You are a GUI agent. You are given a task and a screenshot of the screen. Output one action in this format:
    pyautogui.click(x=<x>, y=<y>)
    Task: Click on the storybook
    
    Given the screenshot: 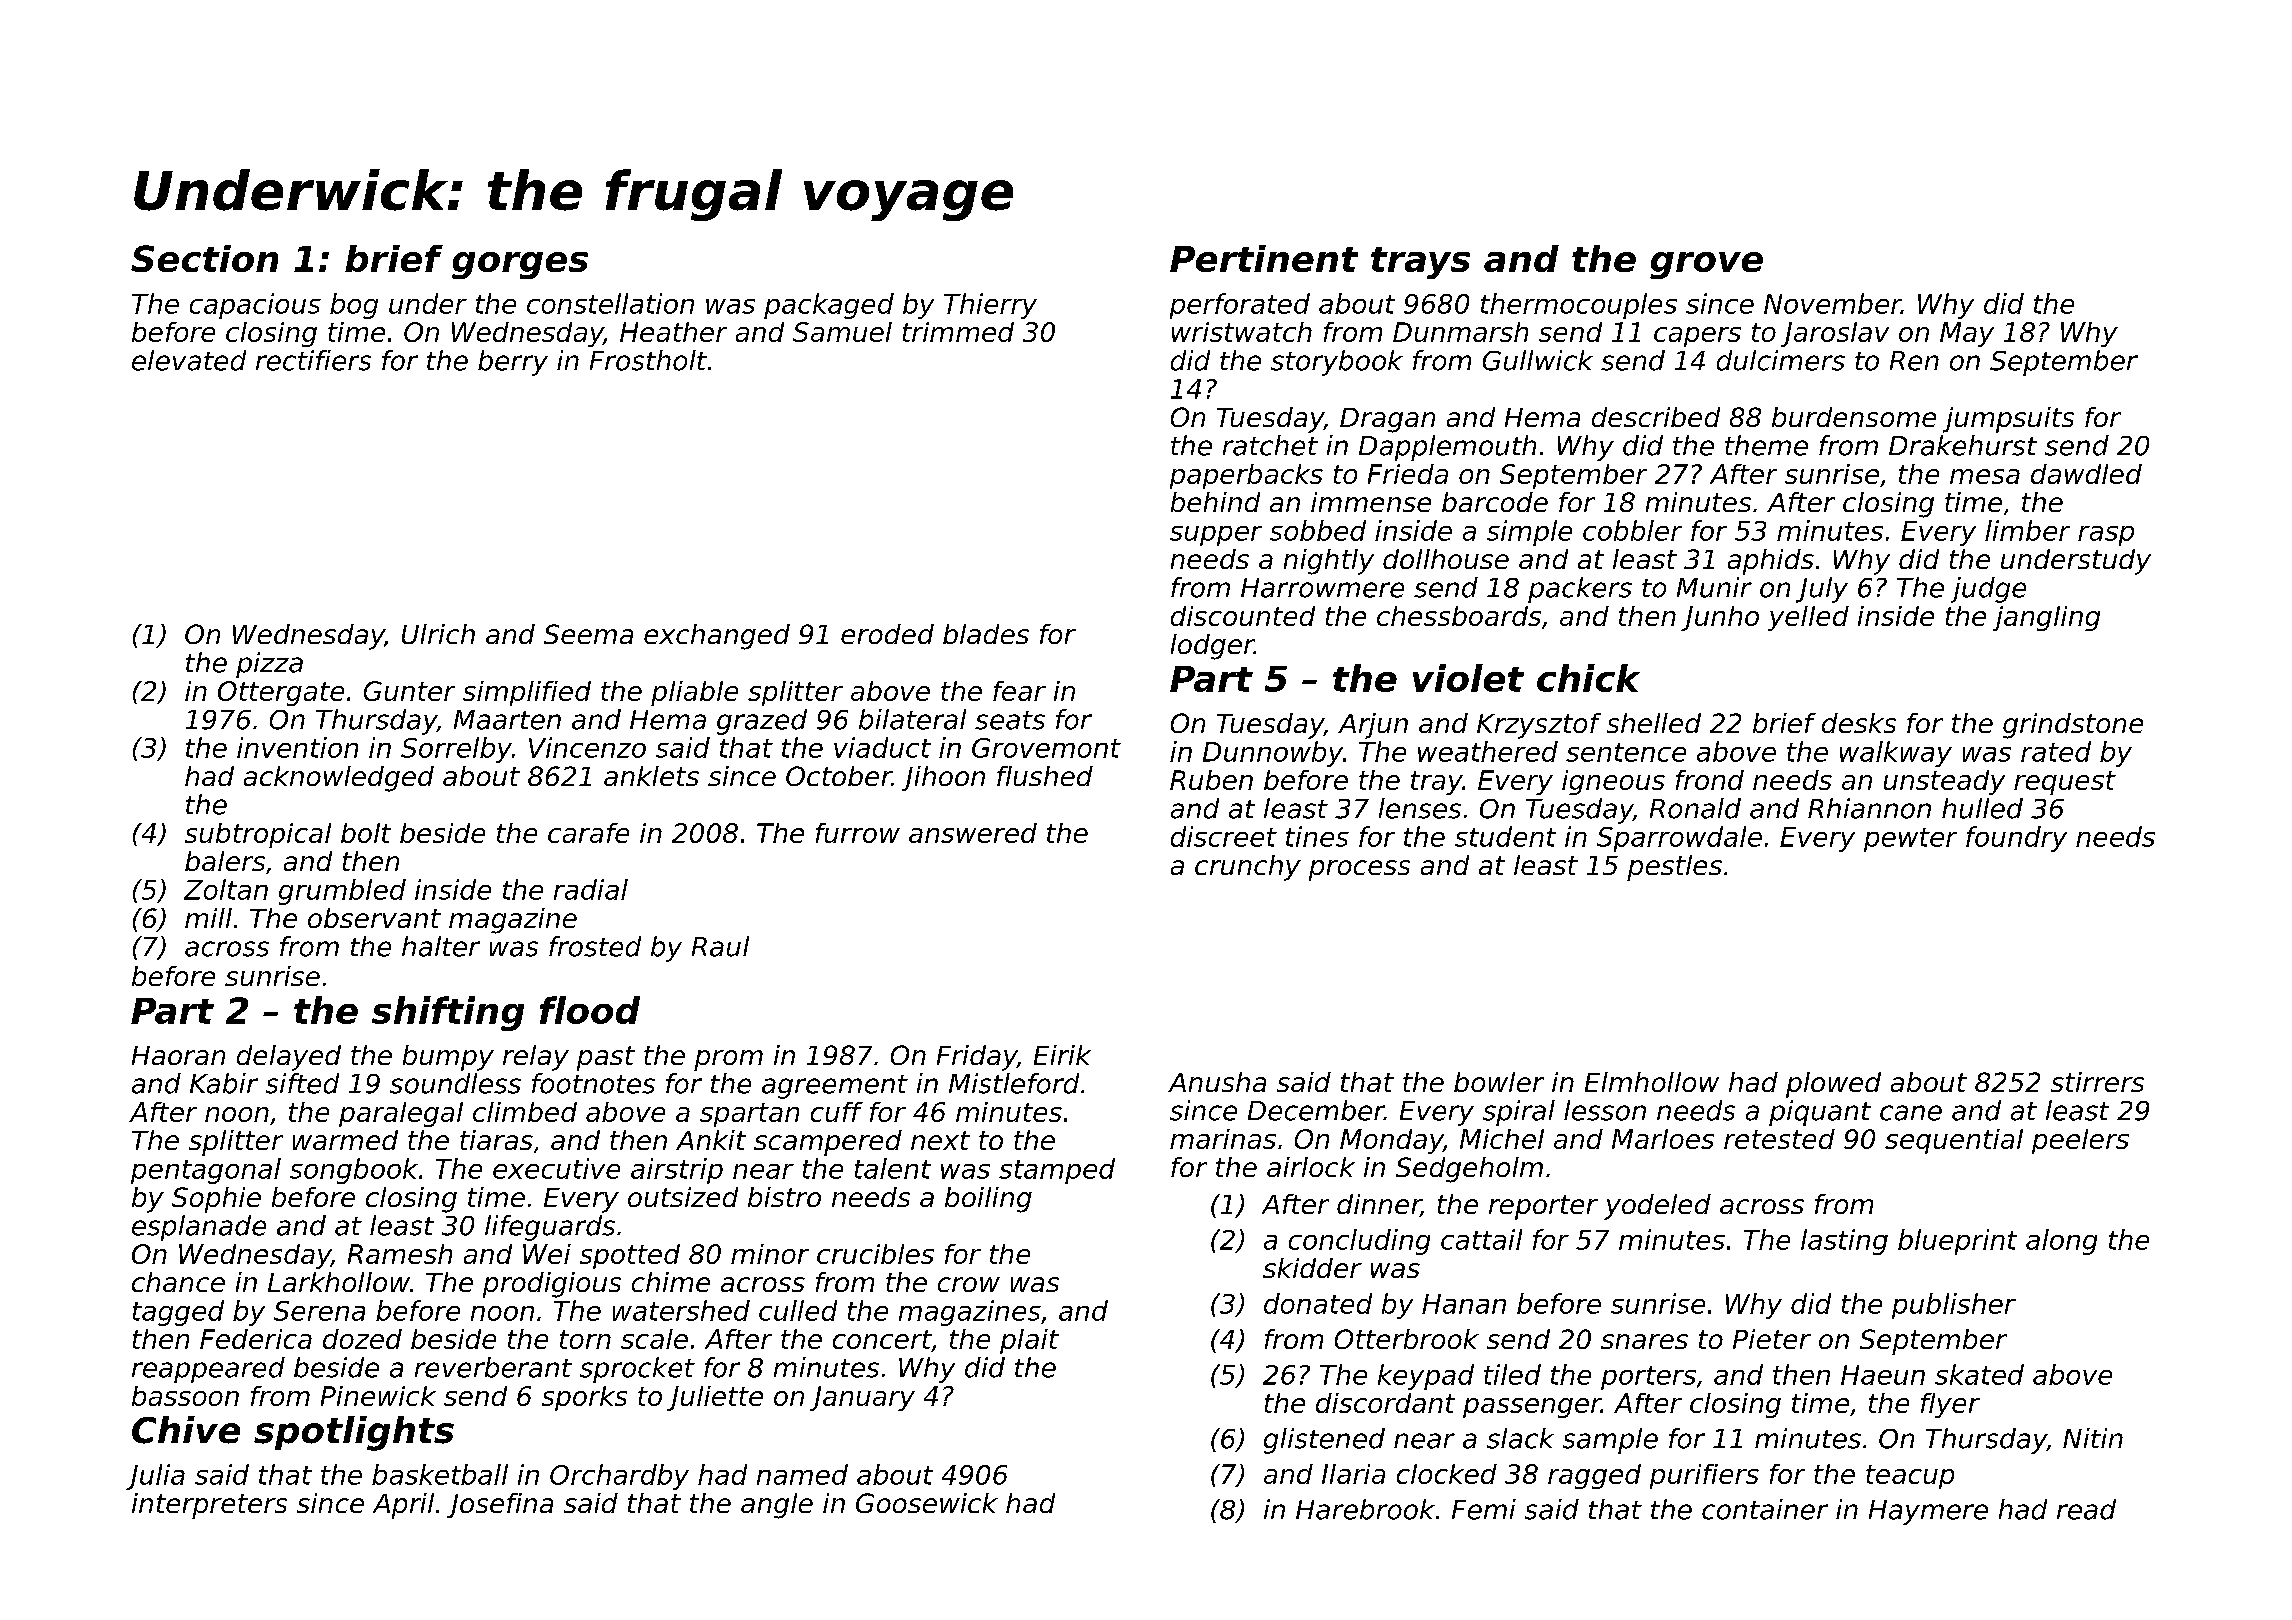 What is the action you would take?
    pyautogui.click(x=1337, y=363)
